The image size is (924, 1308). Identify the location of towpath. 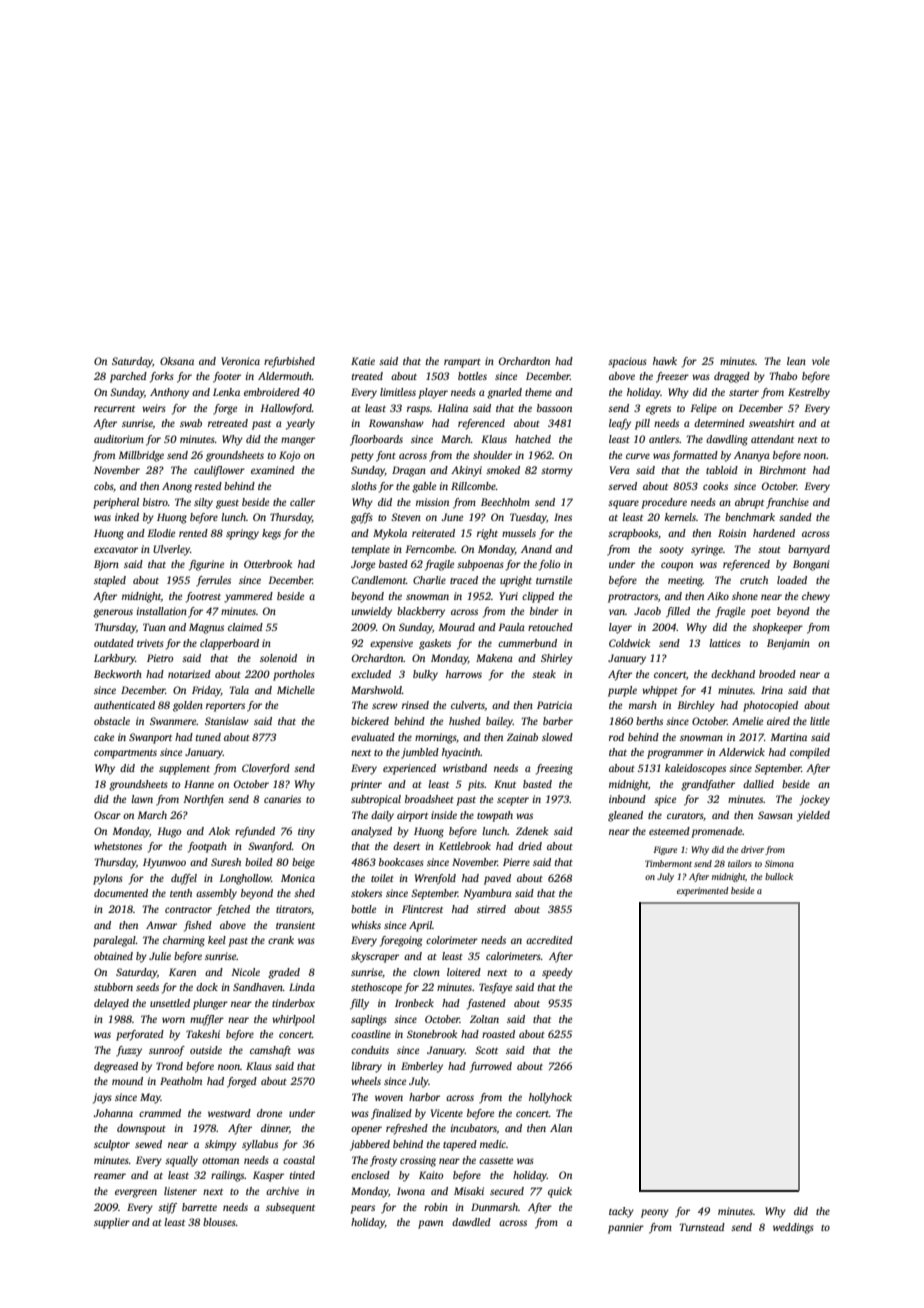
(495, 816).
